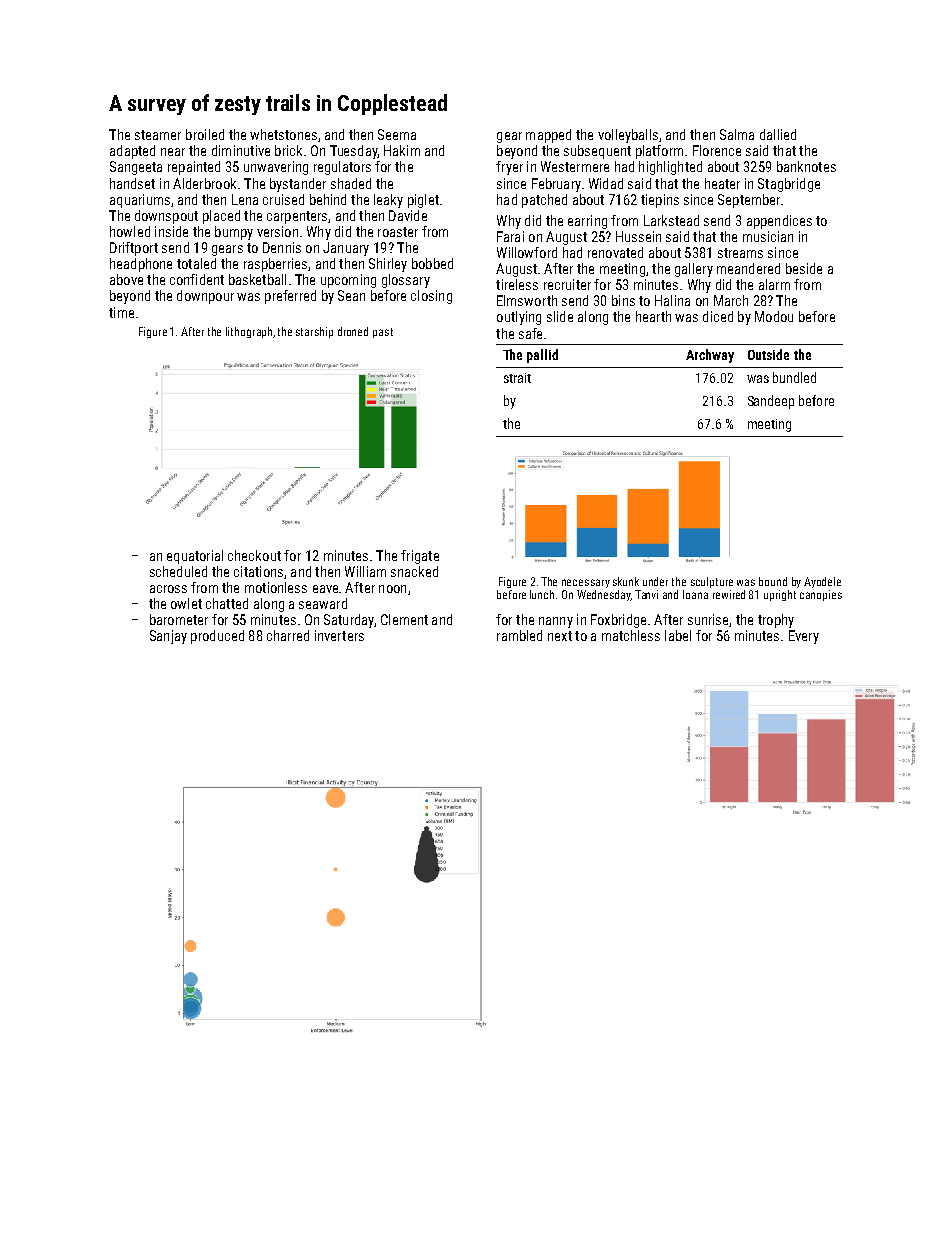 The height and width of the screenshot is (1233, 952). What do you see at coordinates (774, 316) in the screenshot?
I see `Modou` at bounding box center [774, 316].
